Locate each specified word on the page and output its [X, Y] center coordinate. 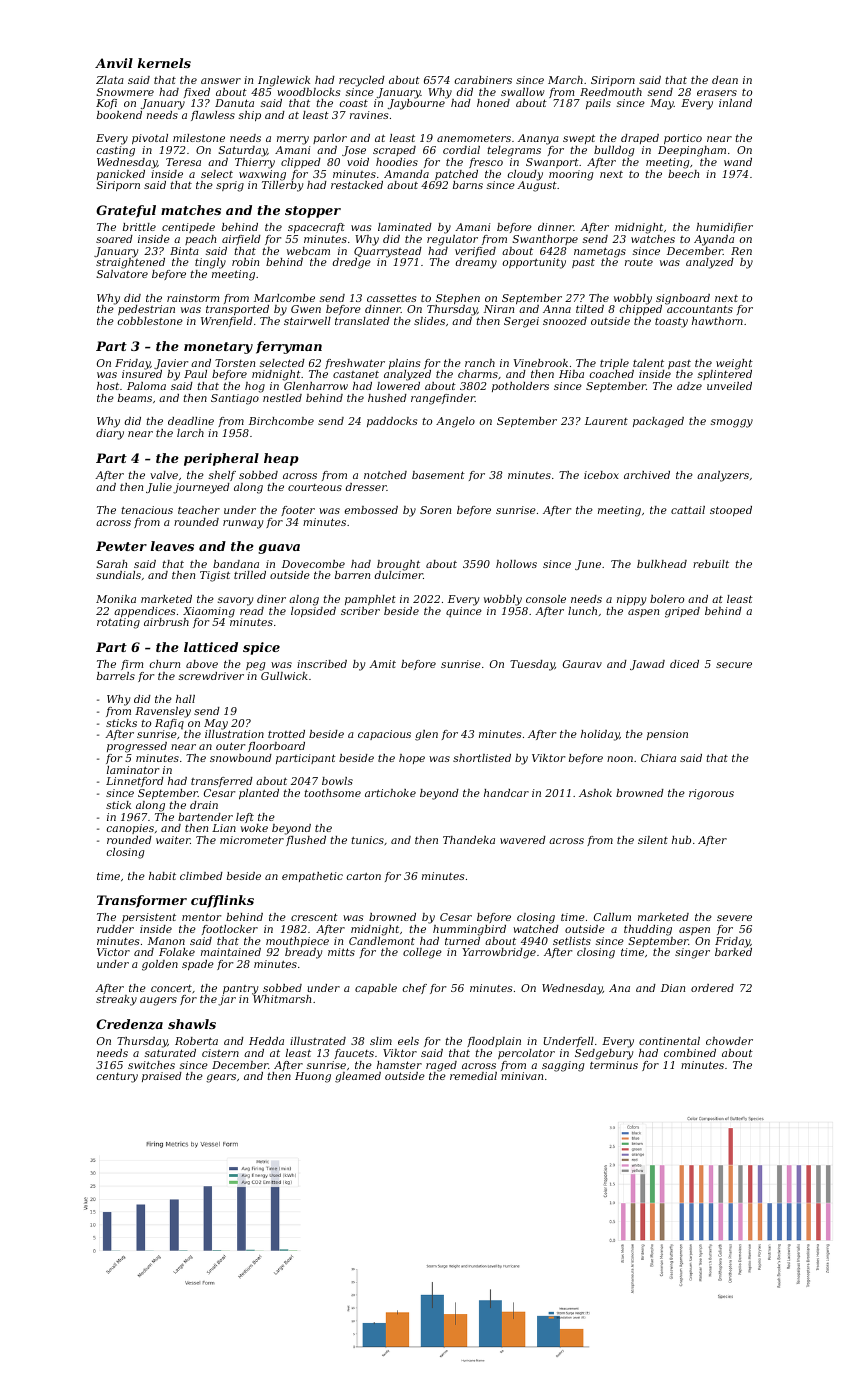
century [117, 1078]
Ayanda [714, 240]
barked [733, 952]
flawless [213, 116]
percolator [526, 1054]
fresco [486, 163]
